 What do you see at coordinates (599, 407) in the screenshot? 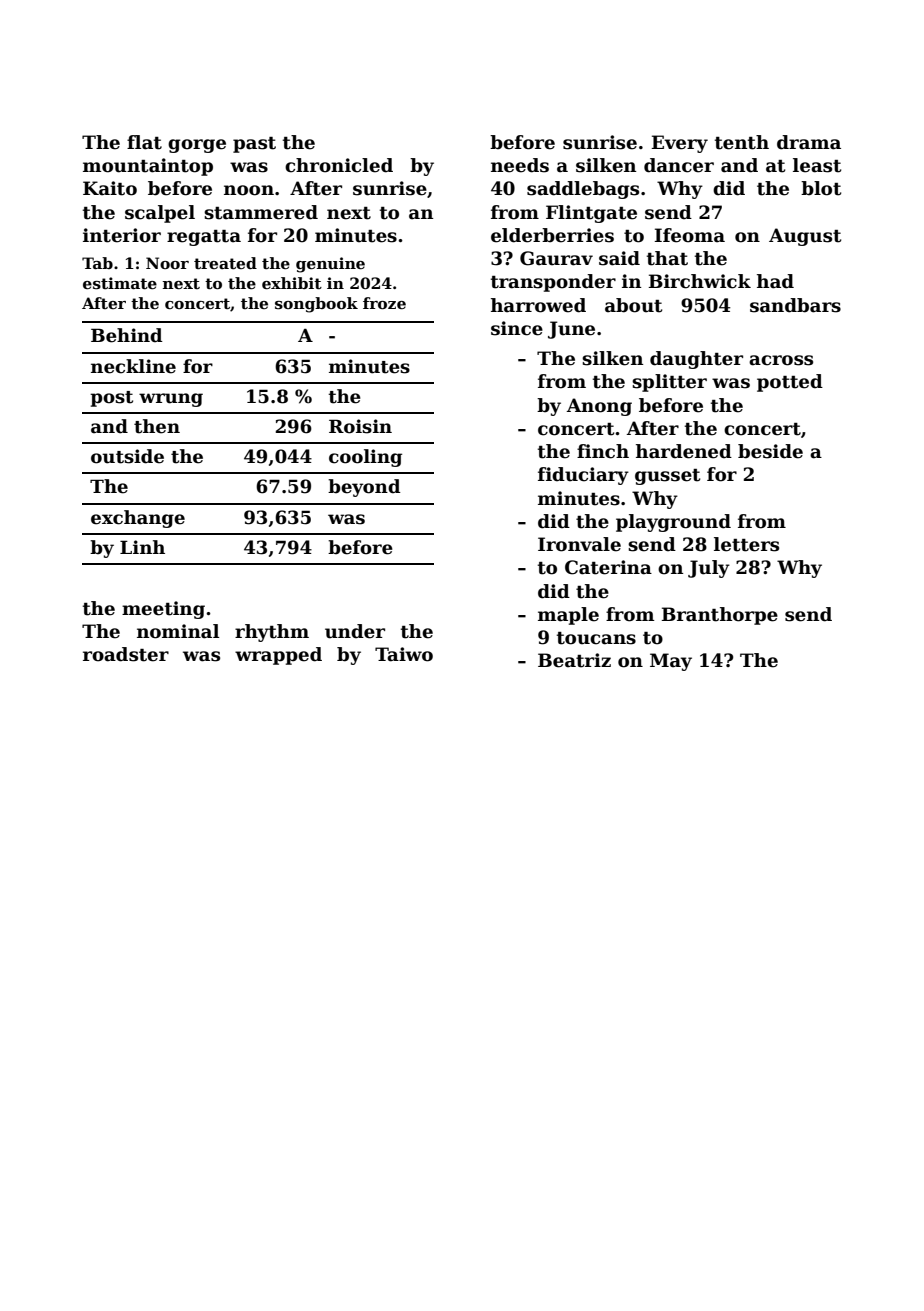
I see `Anong` at bounding box center [599, 407].
